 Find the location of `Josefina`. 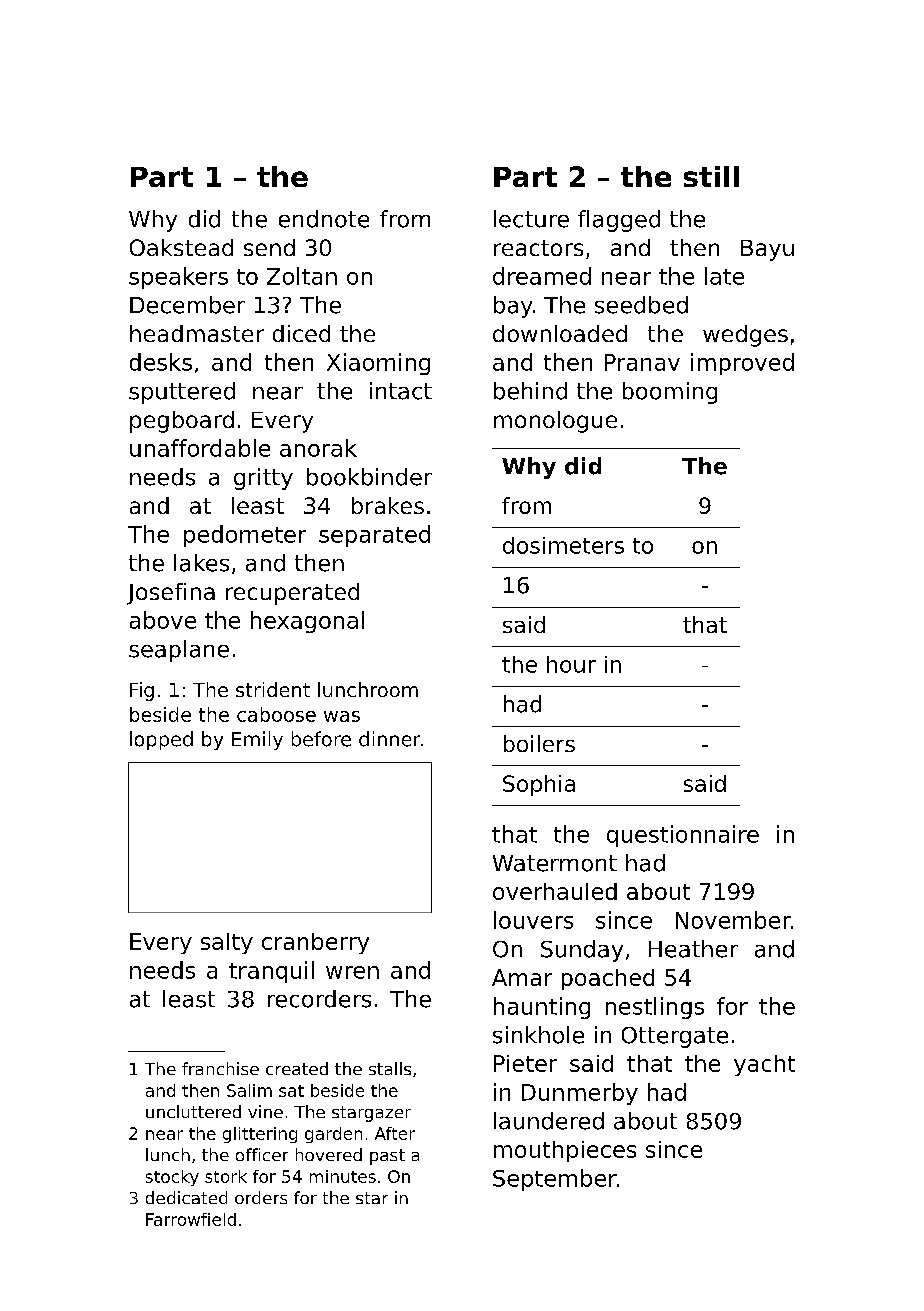

Josefina is located at coordinates (171, 594).
